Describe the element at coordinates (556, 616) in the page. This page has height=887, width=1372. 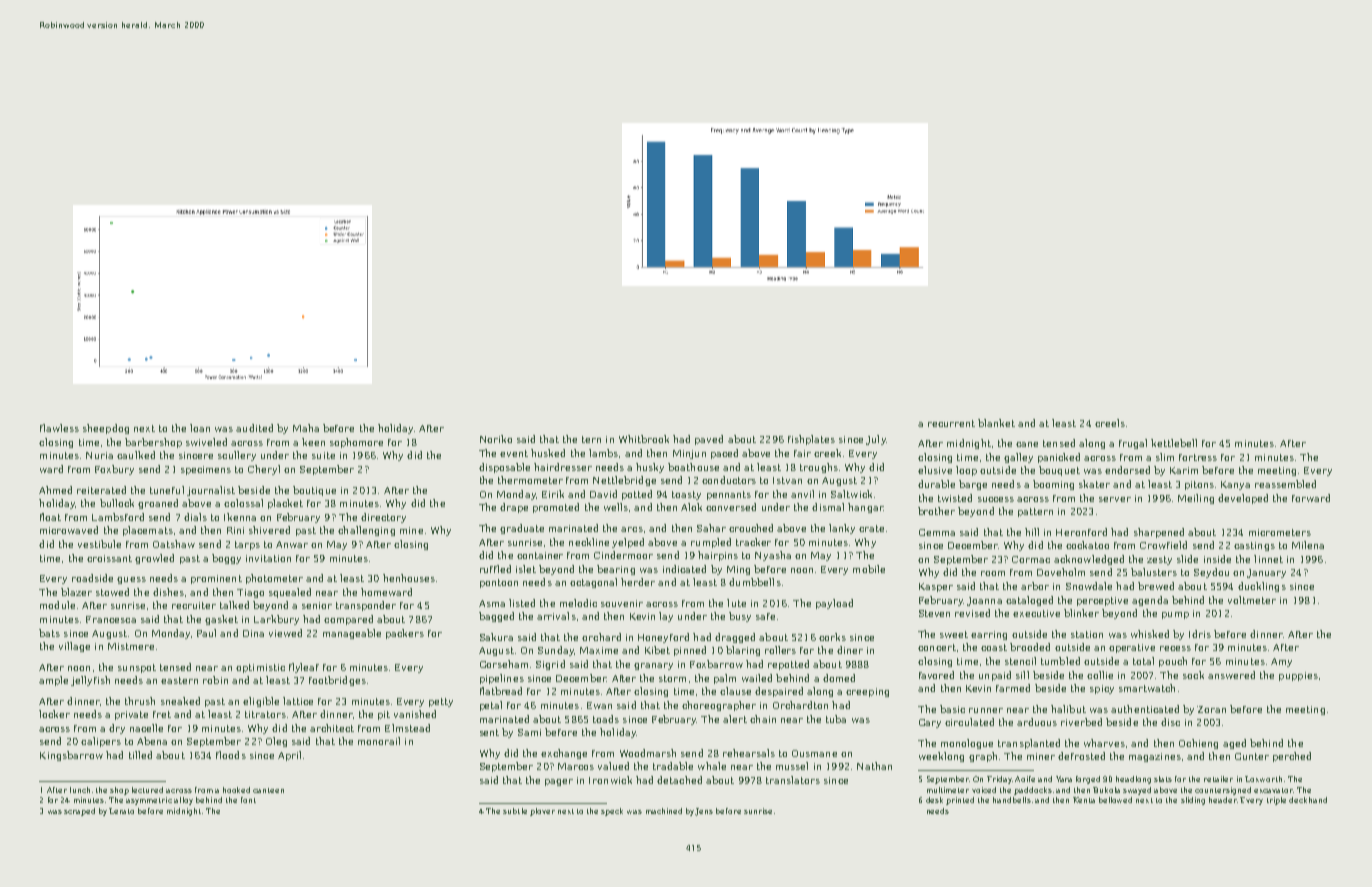
I see `arrivals` at that location.
